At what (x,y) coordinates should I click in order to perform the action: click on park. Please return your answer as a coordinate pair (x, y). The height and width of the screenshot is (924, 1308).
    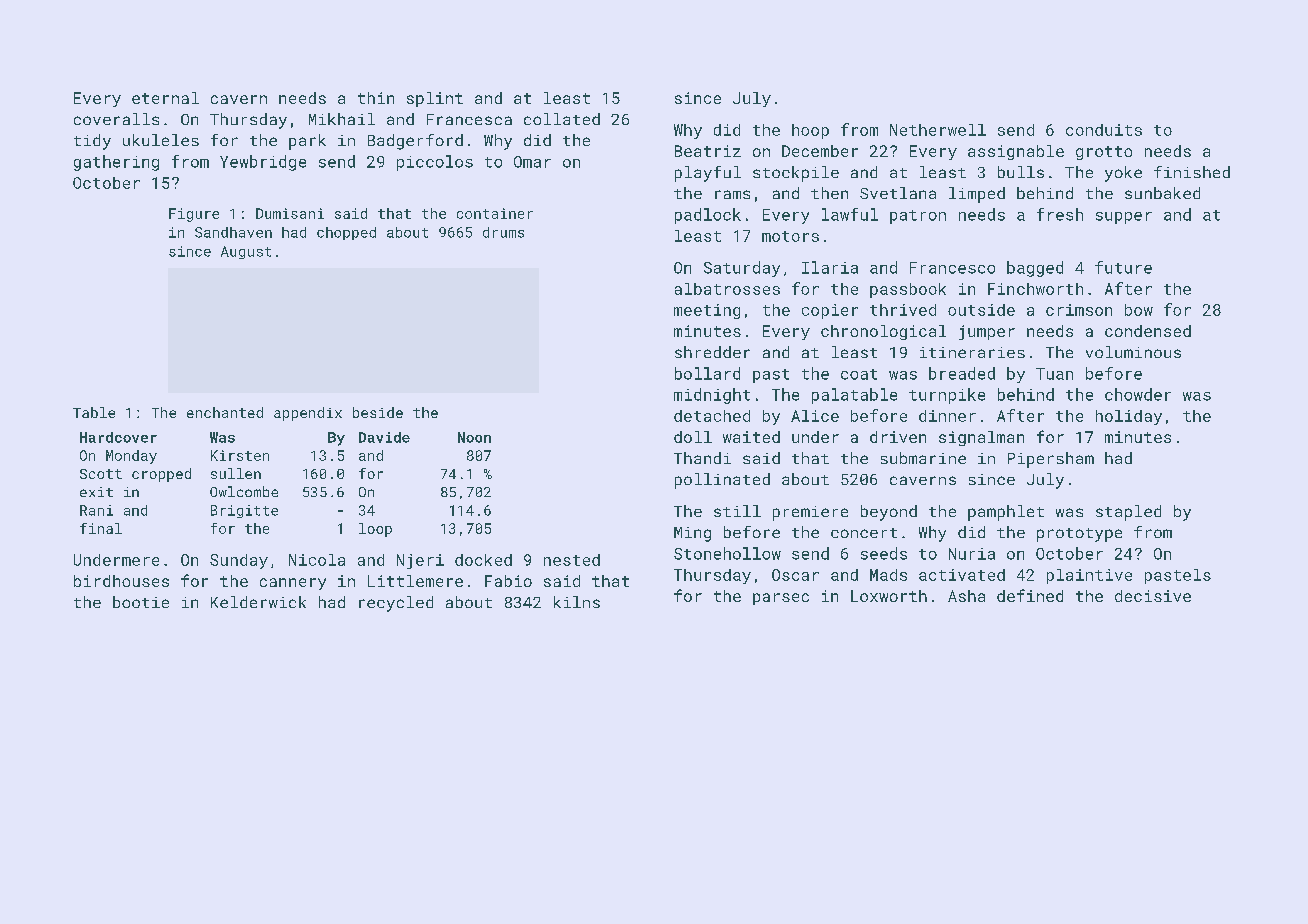
    Looking at the image, I should click on (307, 142).
